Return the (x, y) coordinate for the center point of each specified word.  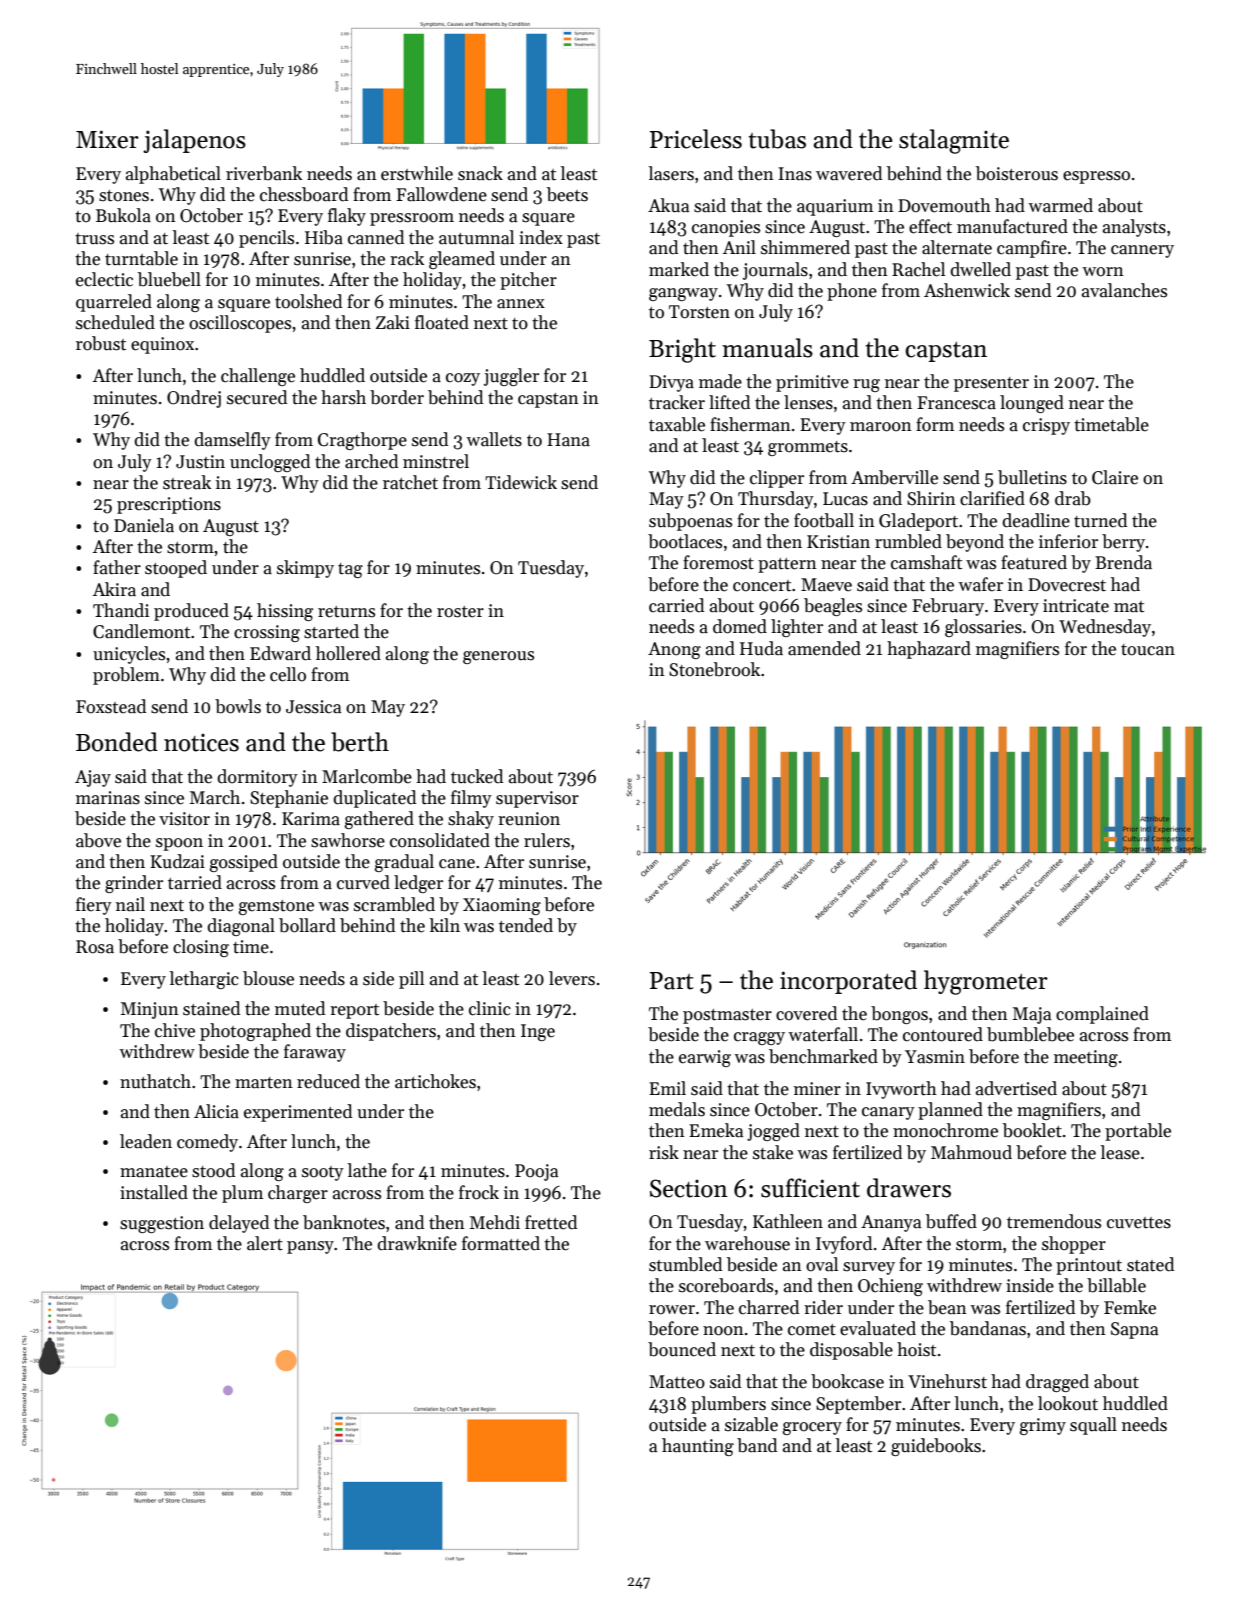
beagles (833, 607)
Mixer (107, 139)
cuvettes (1139, 1223)
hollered (348, 653)
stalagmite (954, 141)
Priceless (696, 139)
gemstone (276, 907)
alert (265, 1243)
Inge (538, 1032)
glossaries (983, 628)
